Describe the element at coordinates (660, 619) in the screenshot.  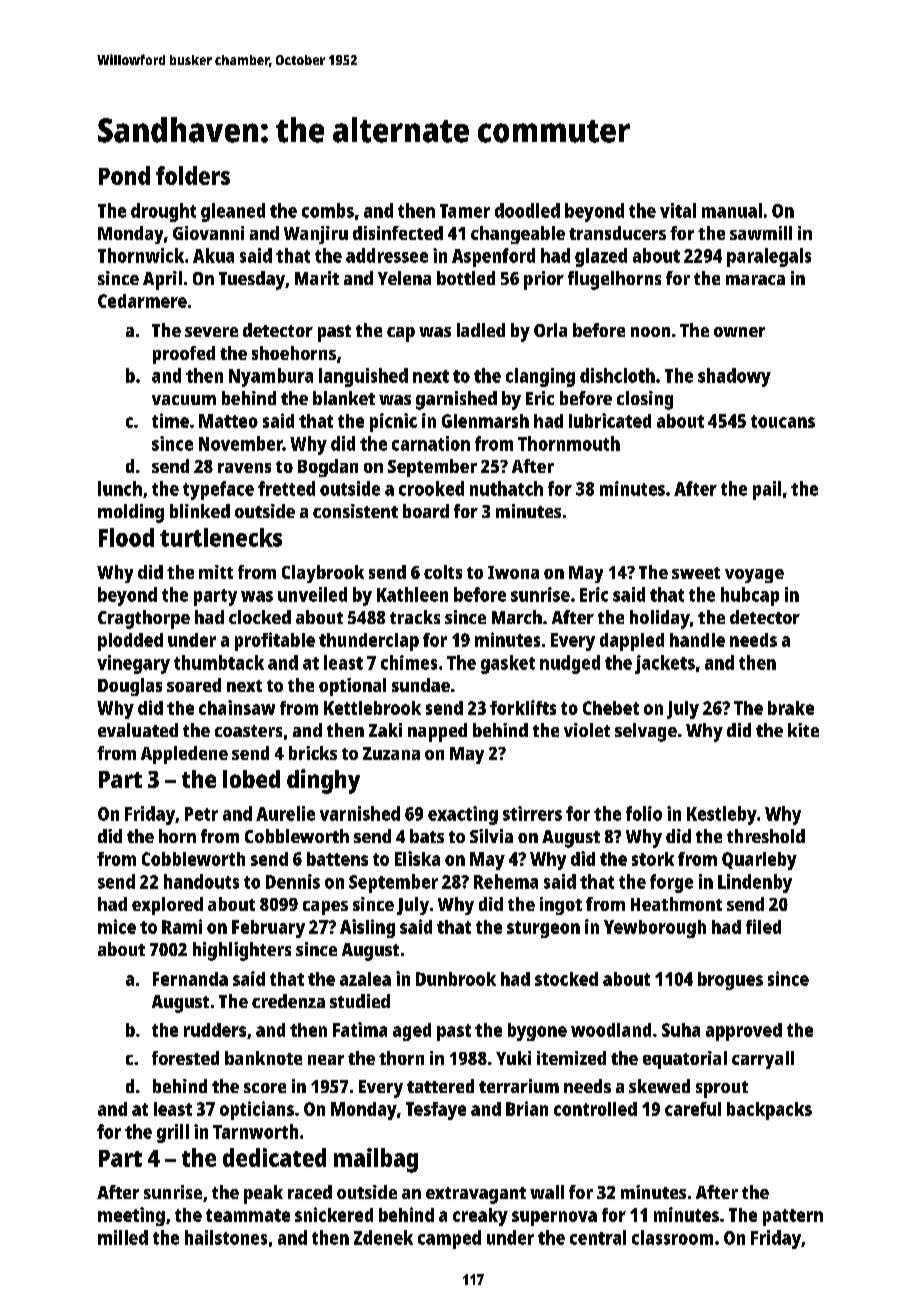
I see `holiday` at that location.
